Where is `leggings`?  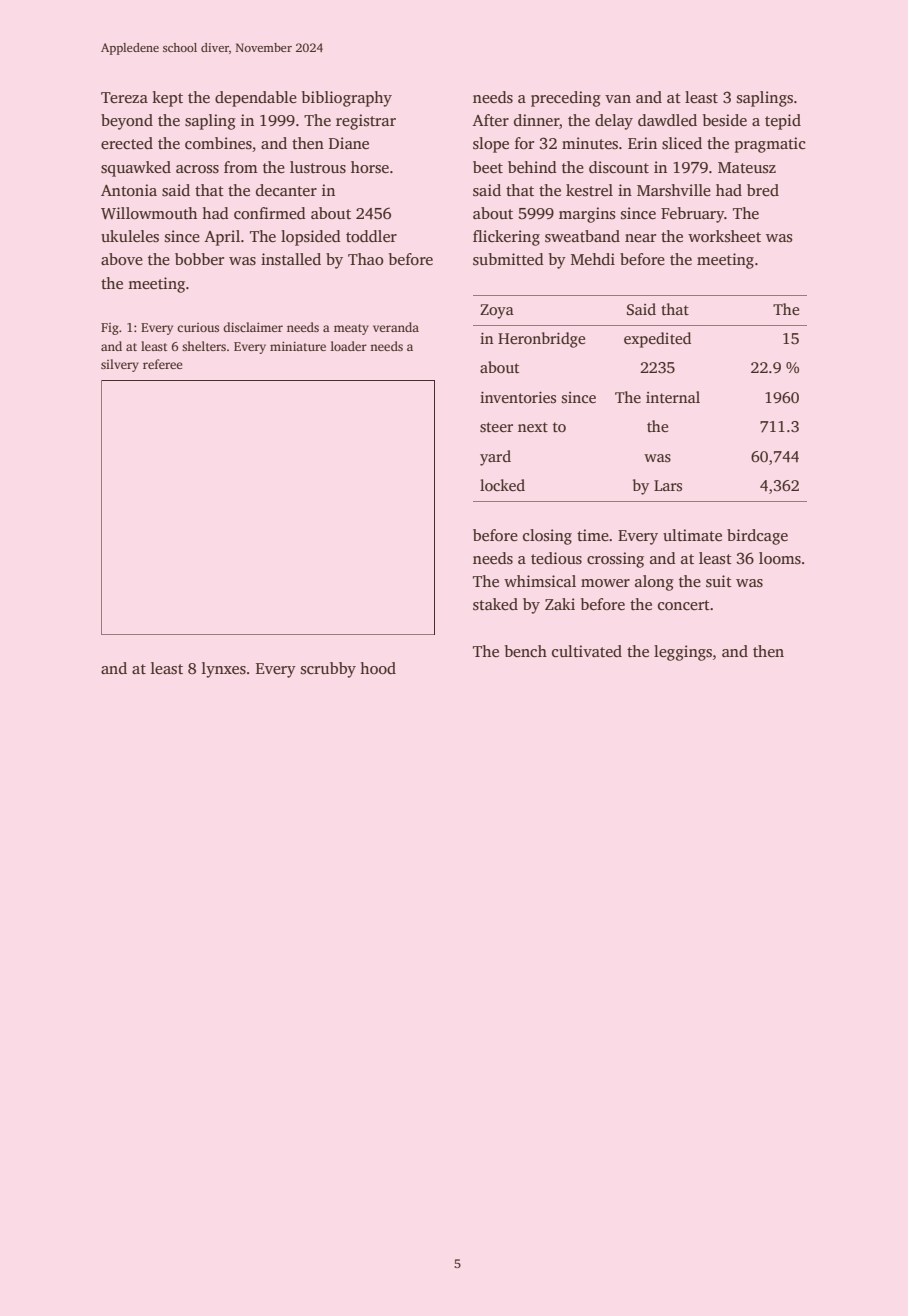
leggings is located at coordinates (683, 653).
